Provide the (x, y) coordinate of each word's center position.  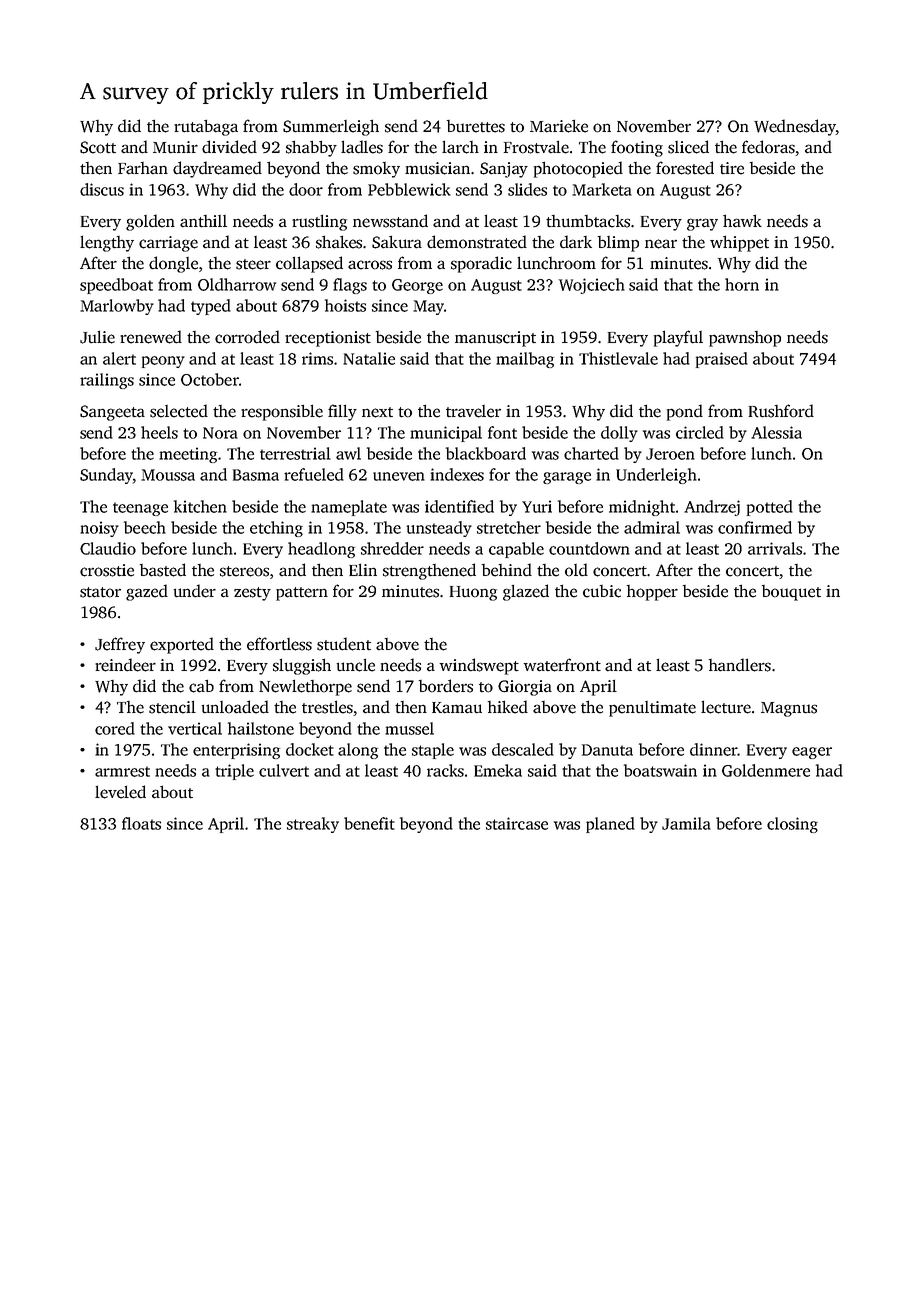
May (428, 307)
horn (742, 284)
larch (460, 147)
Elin (363, 569)
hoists (345, 305)
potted (770, 508)
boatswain (660, 770)
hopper (652, 593)
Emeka (498, 770)
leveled (120, 792)
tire (732, 168)
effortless (279, 644)
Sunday (106, 476)
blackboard (486, 453)
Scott (98, 147)
